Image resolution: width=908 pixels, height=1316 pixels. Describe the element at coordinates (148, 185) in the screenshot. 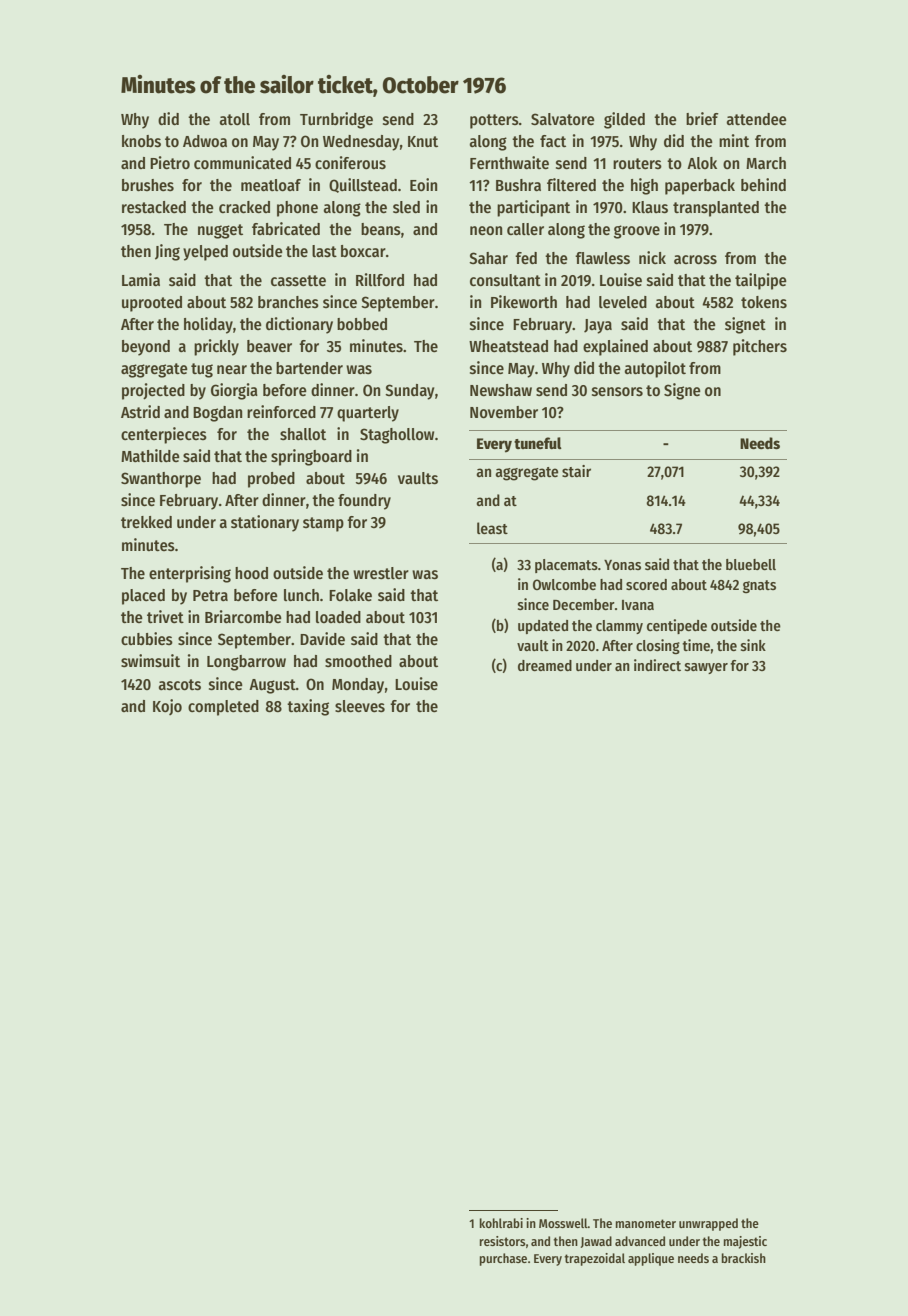

I see `brushes` at that location.
